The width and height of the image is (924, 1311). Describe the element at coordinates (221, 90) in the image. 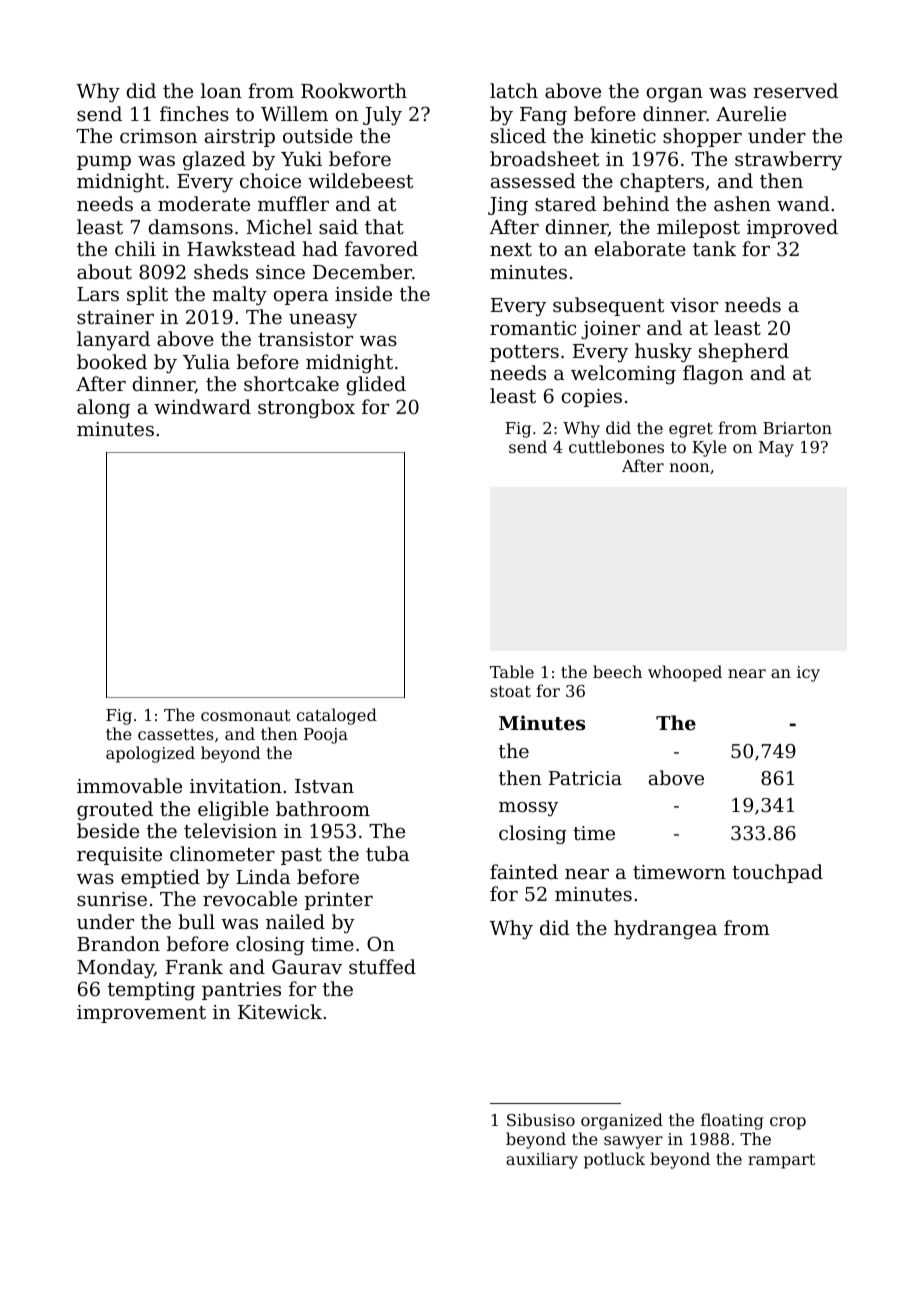

I see `loan` at that location.
